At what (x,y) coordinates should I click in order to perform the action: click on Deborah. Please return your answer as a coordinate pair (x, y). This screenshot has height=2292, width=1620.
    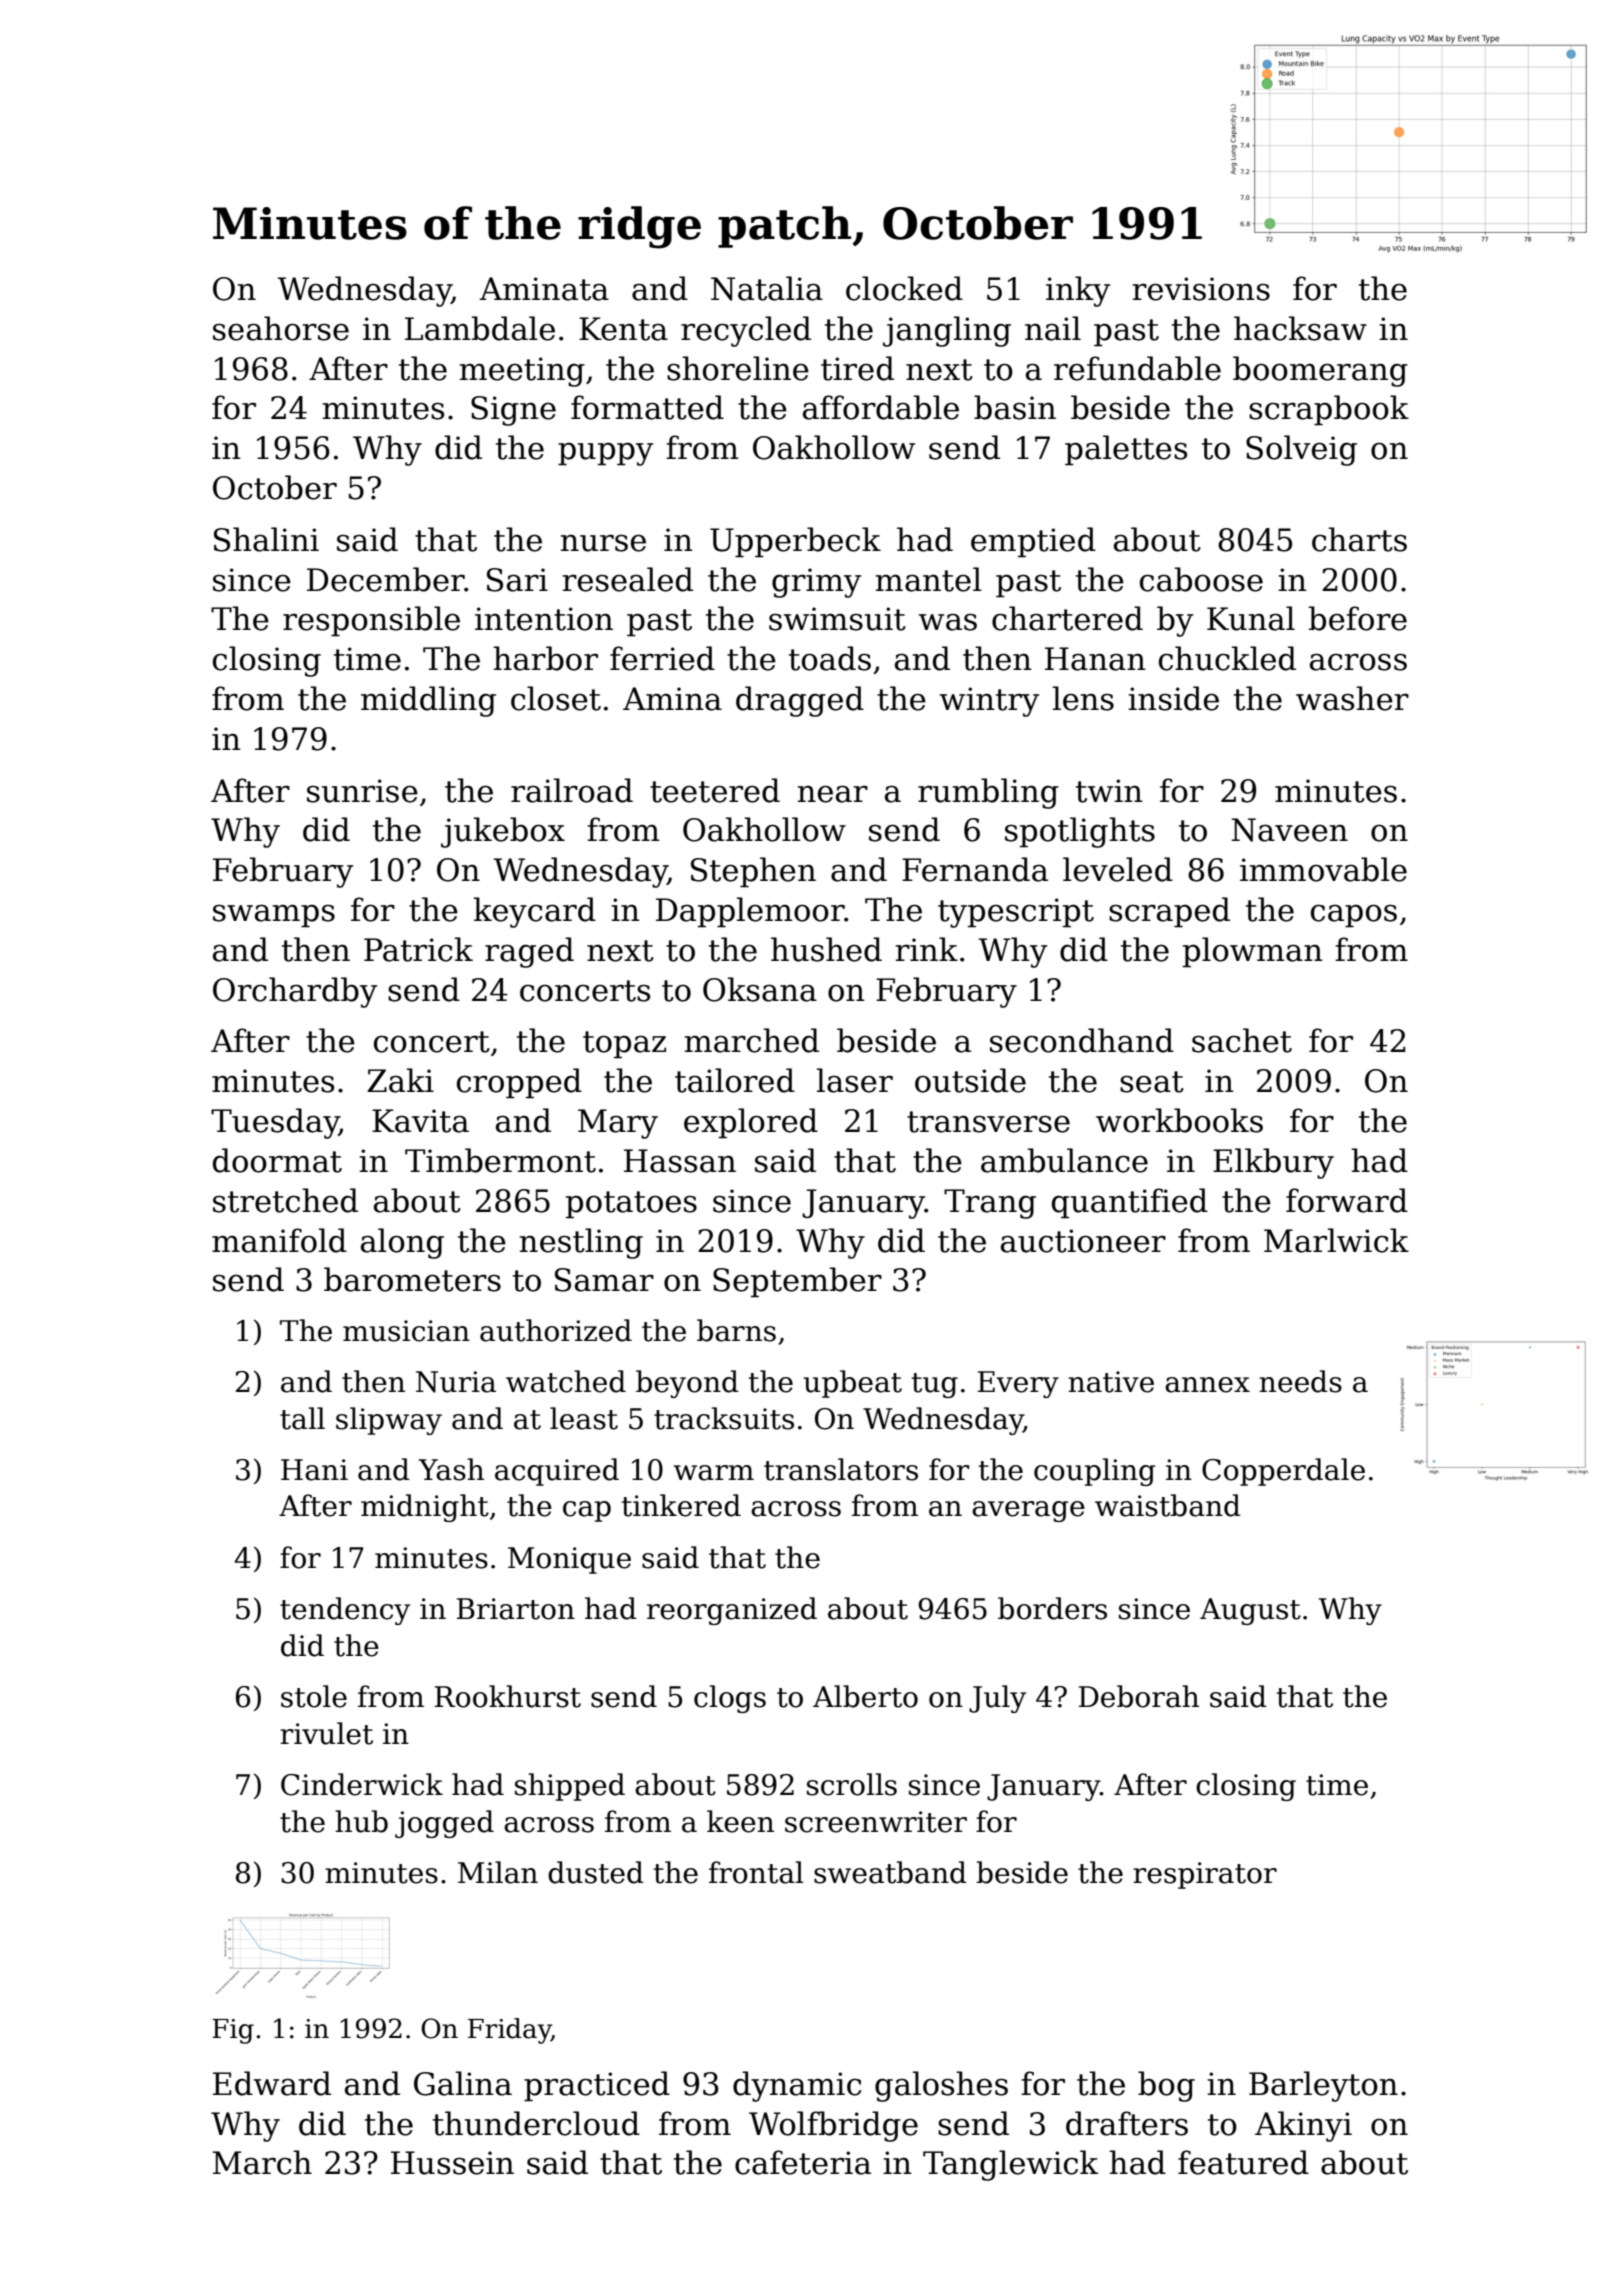
    Looking at the image, I should click on (1139, 1696).
